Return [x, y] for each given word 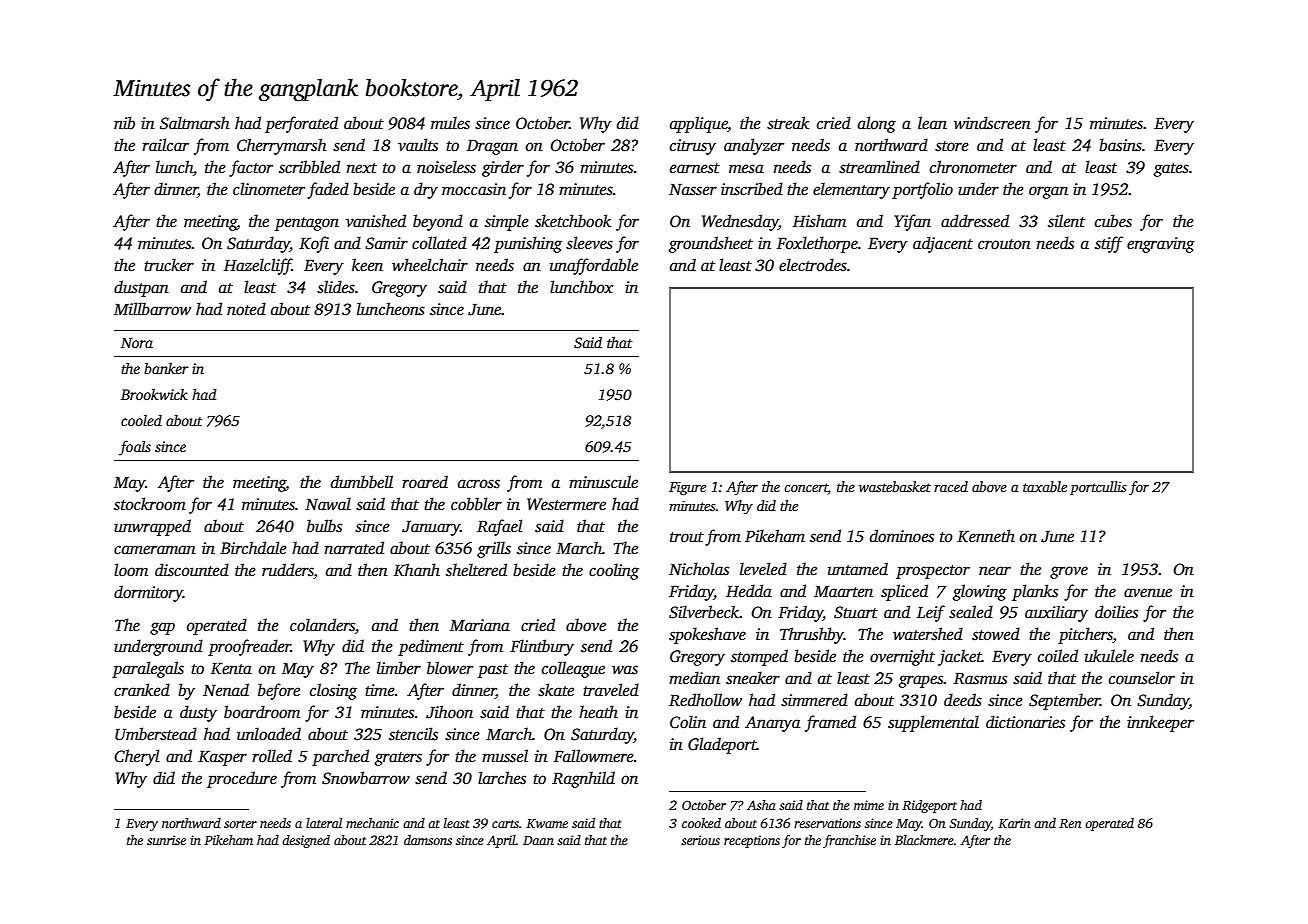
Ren [1070, 823]
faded [328, 190]
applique [699, 124]
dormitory [148, 593]
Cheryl [137, 757]
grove [1069, 572]
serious [700, 840]
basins [1120, 145]
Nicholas [699, 569]
